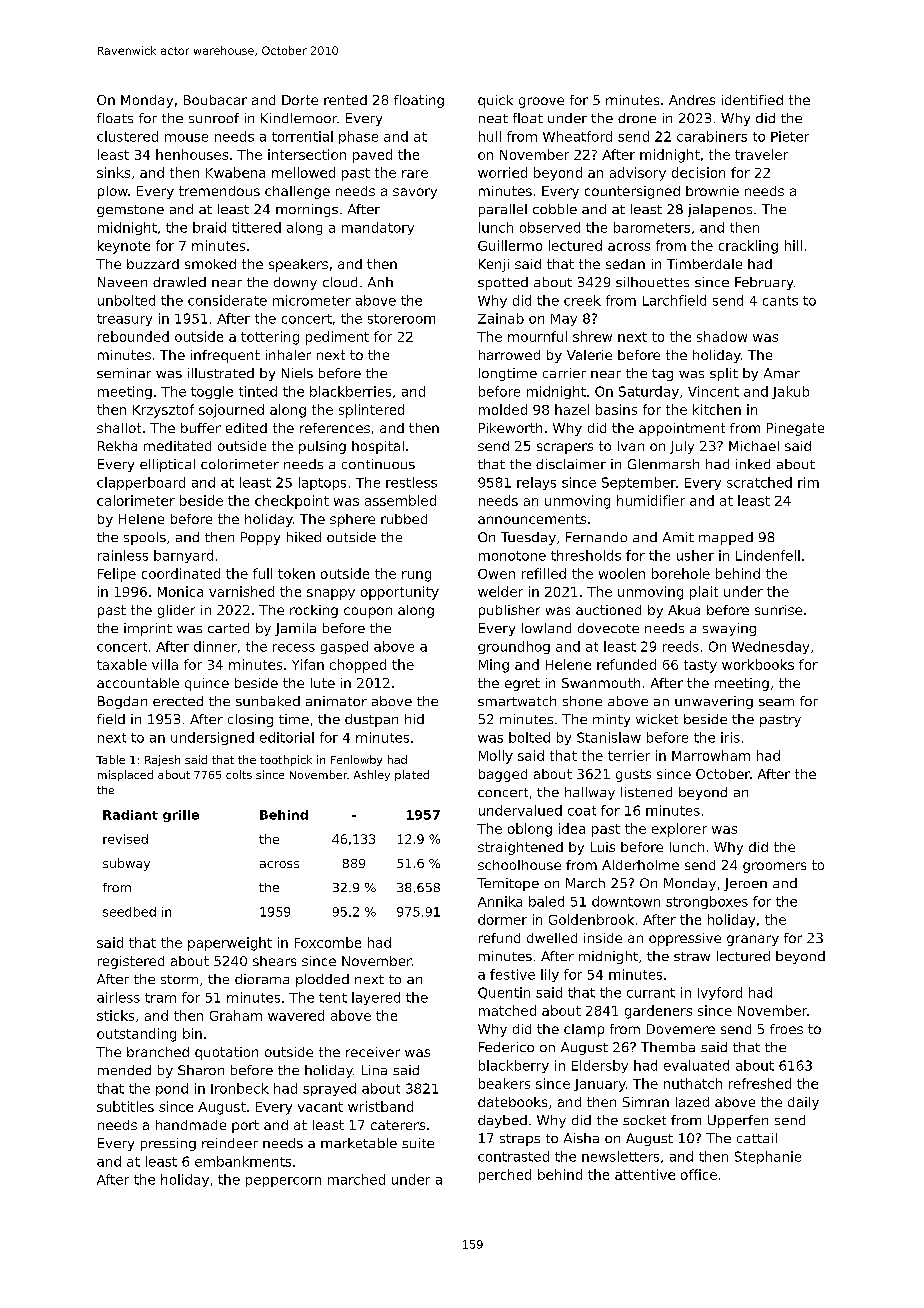 The image size is (924, 1308). What do you see at coordinates (495, 101) in the screenshot?
I see `quick` at bounding box center [495, 101].
